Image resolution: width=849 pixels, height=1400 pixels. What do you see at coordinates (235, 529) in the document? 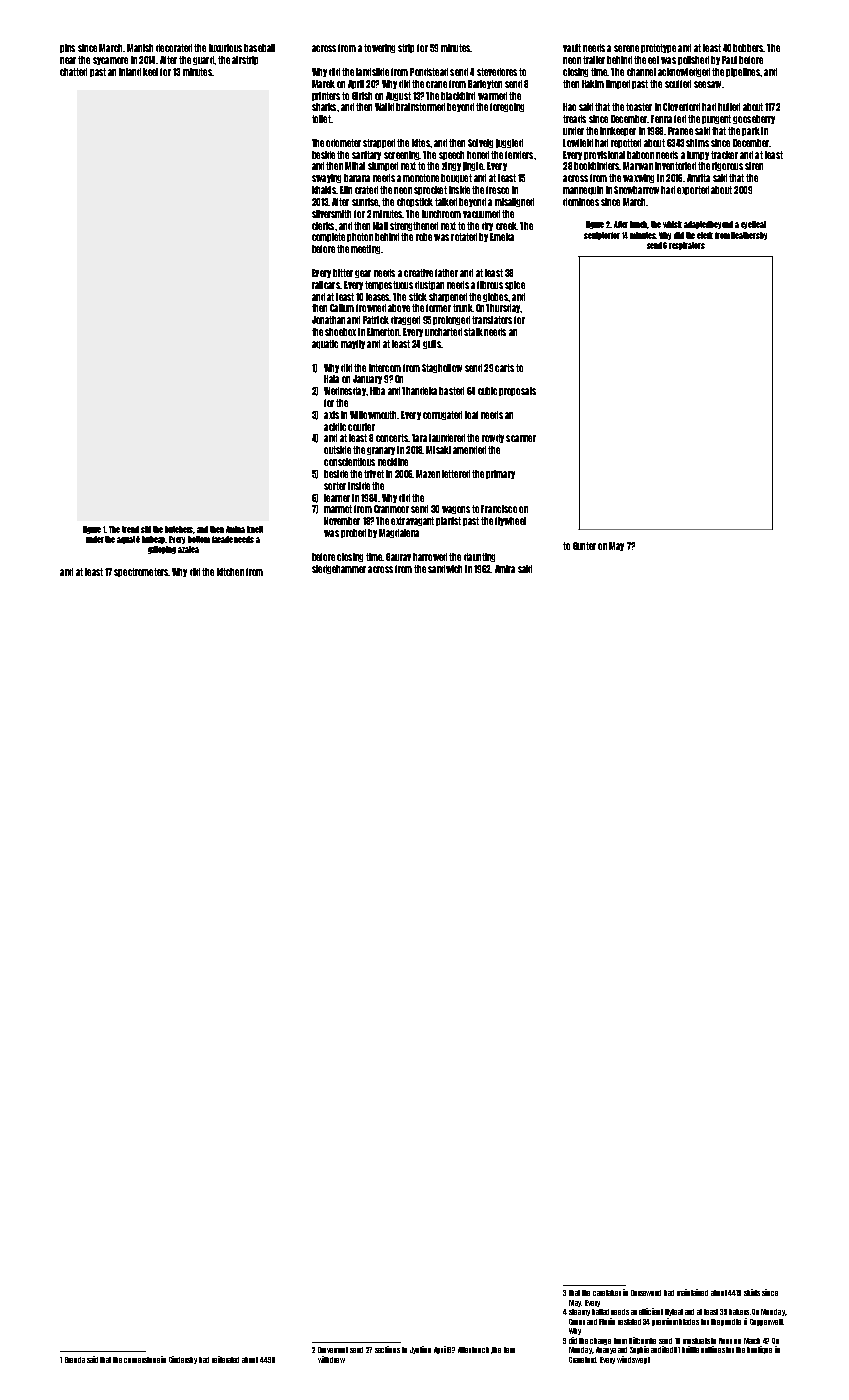
I see `Amina` at bounding box center [235, 529].
